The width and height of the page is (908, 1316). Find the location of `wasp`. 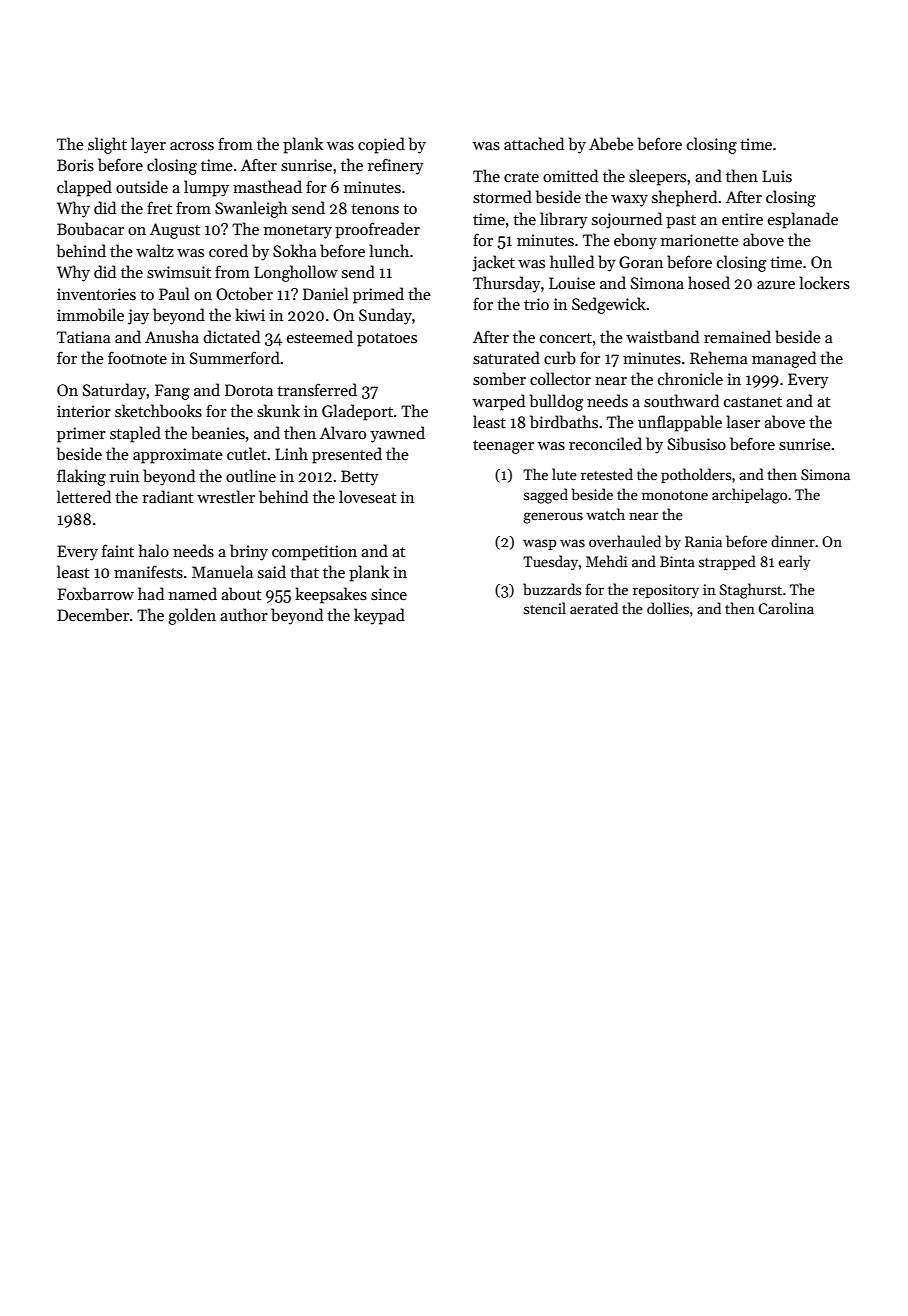

wasp is located at coordinates (539, 544).
